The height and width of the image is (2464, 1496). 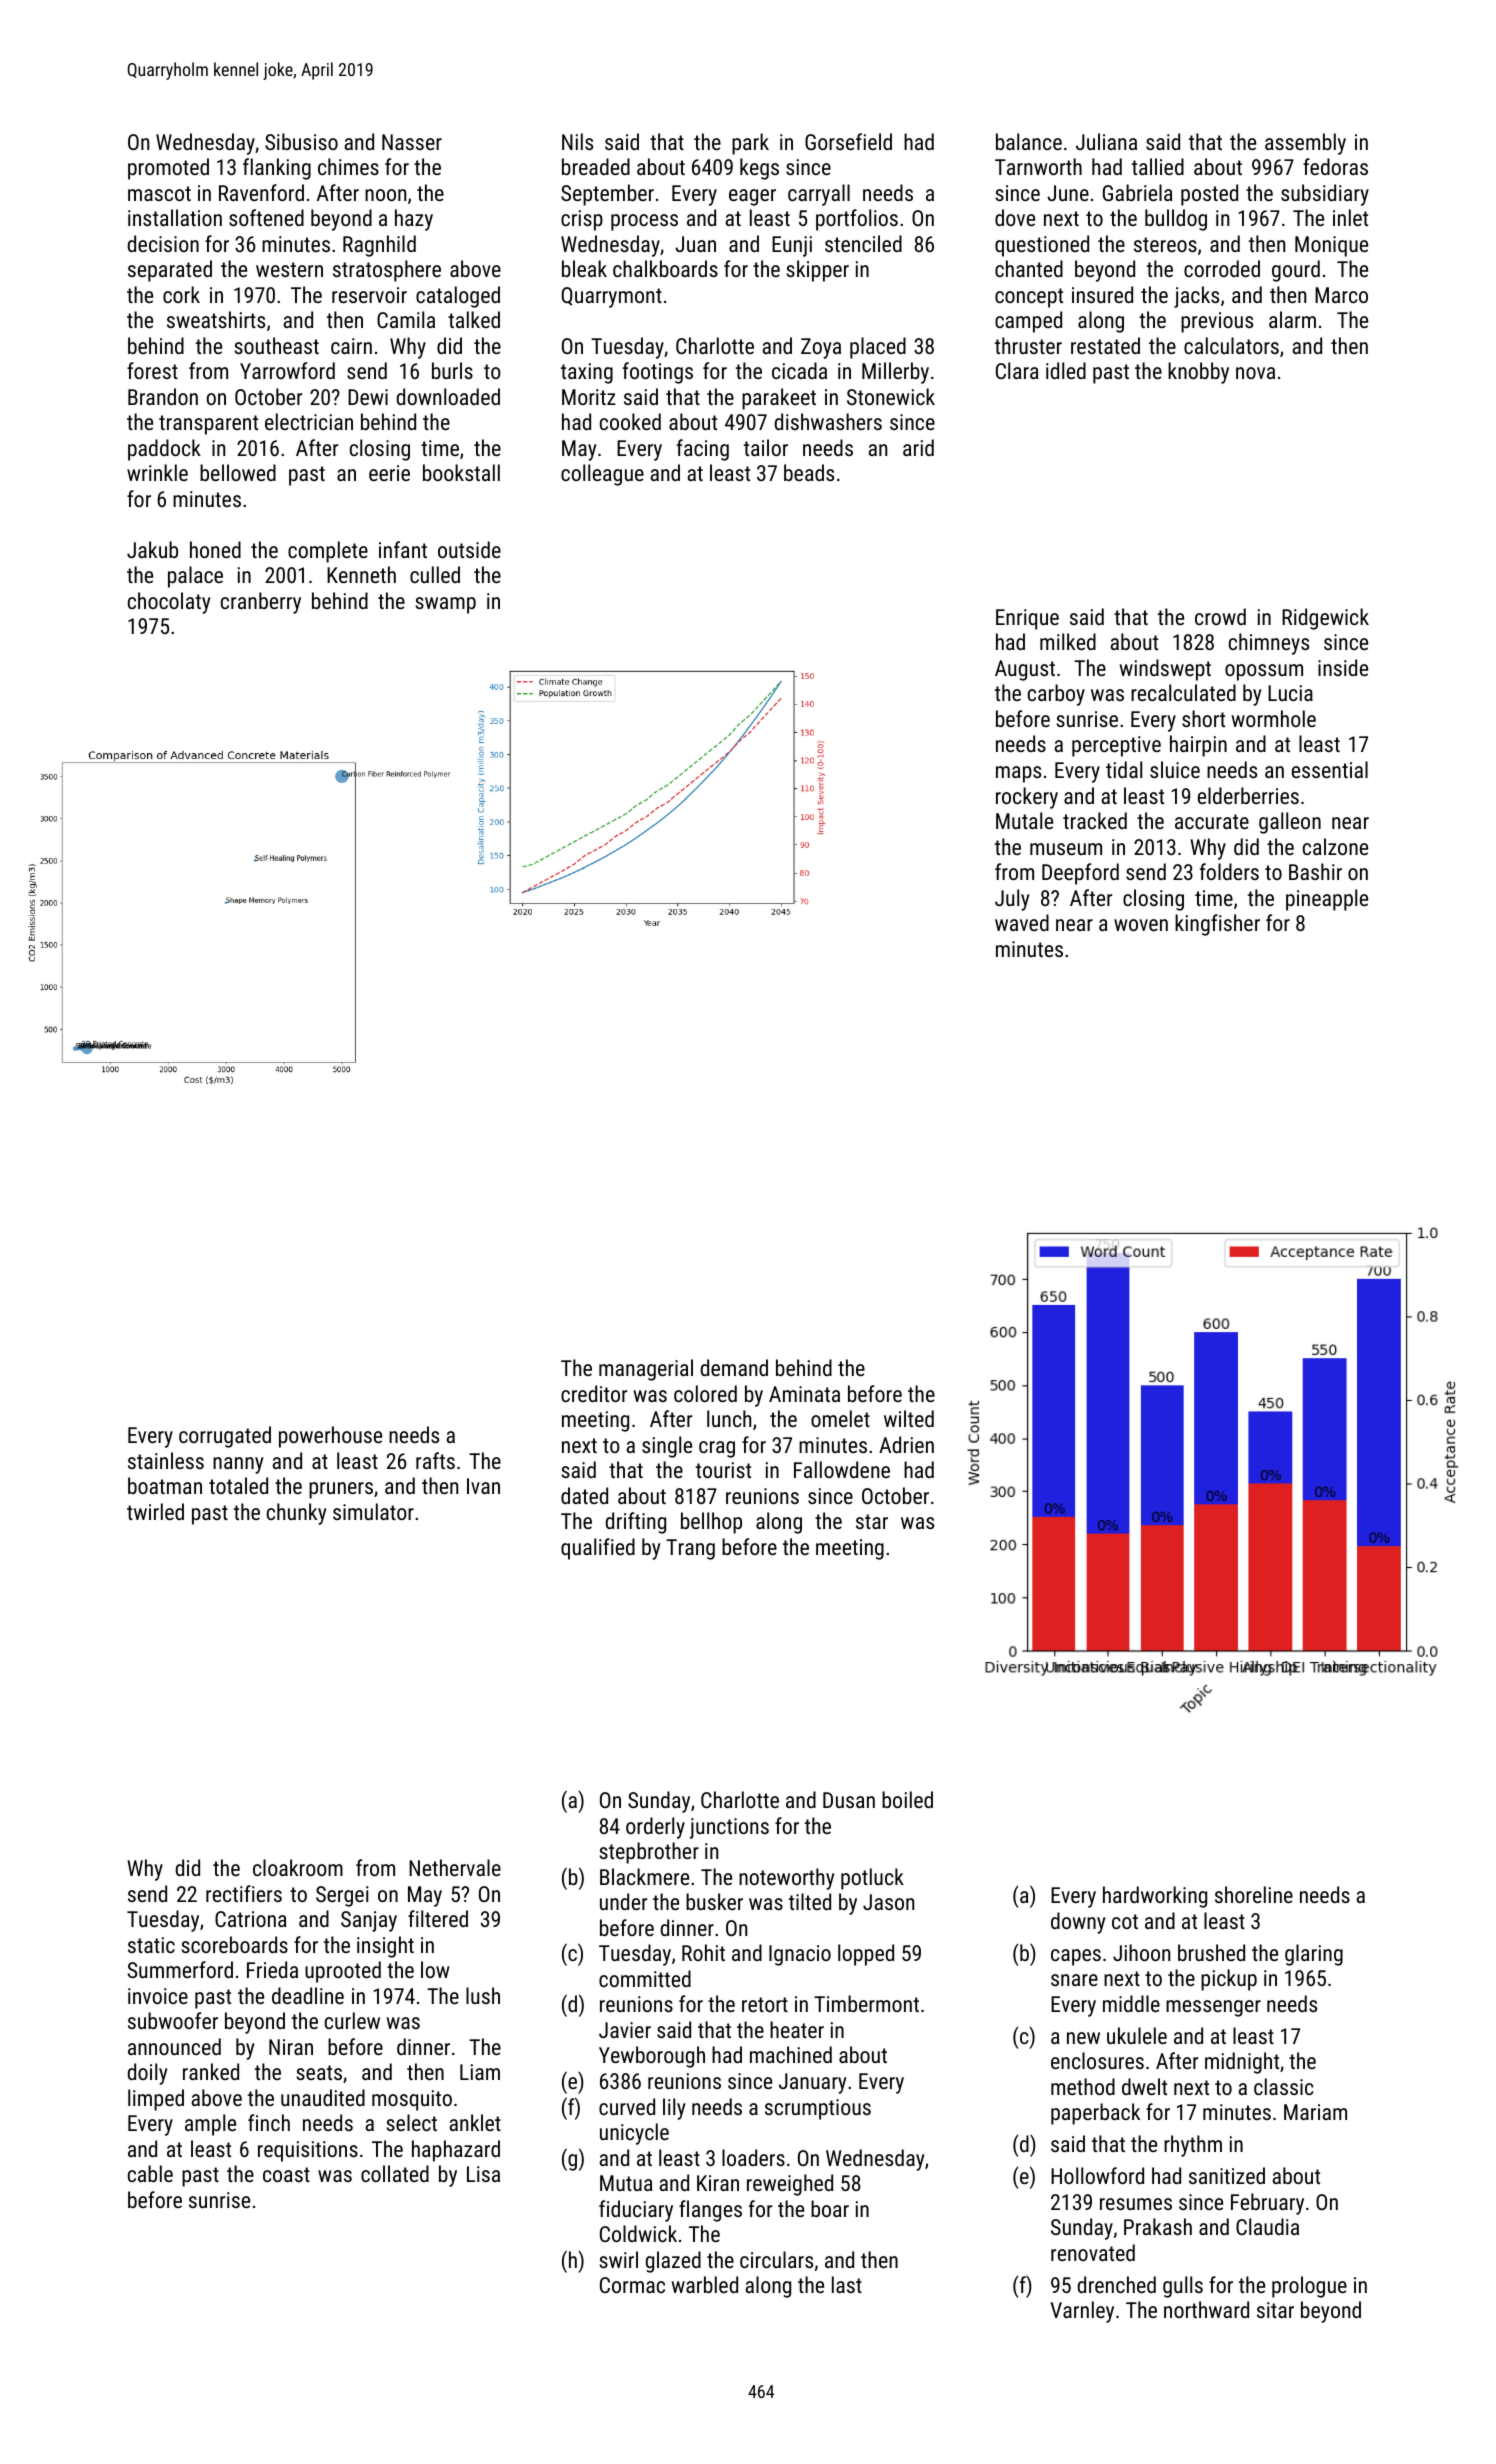 I want to click on woven, so click(x=1141, y=925).
